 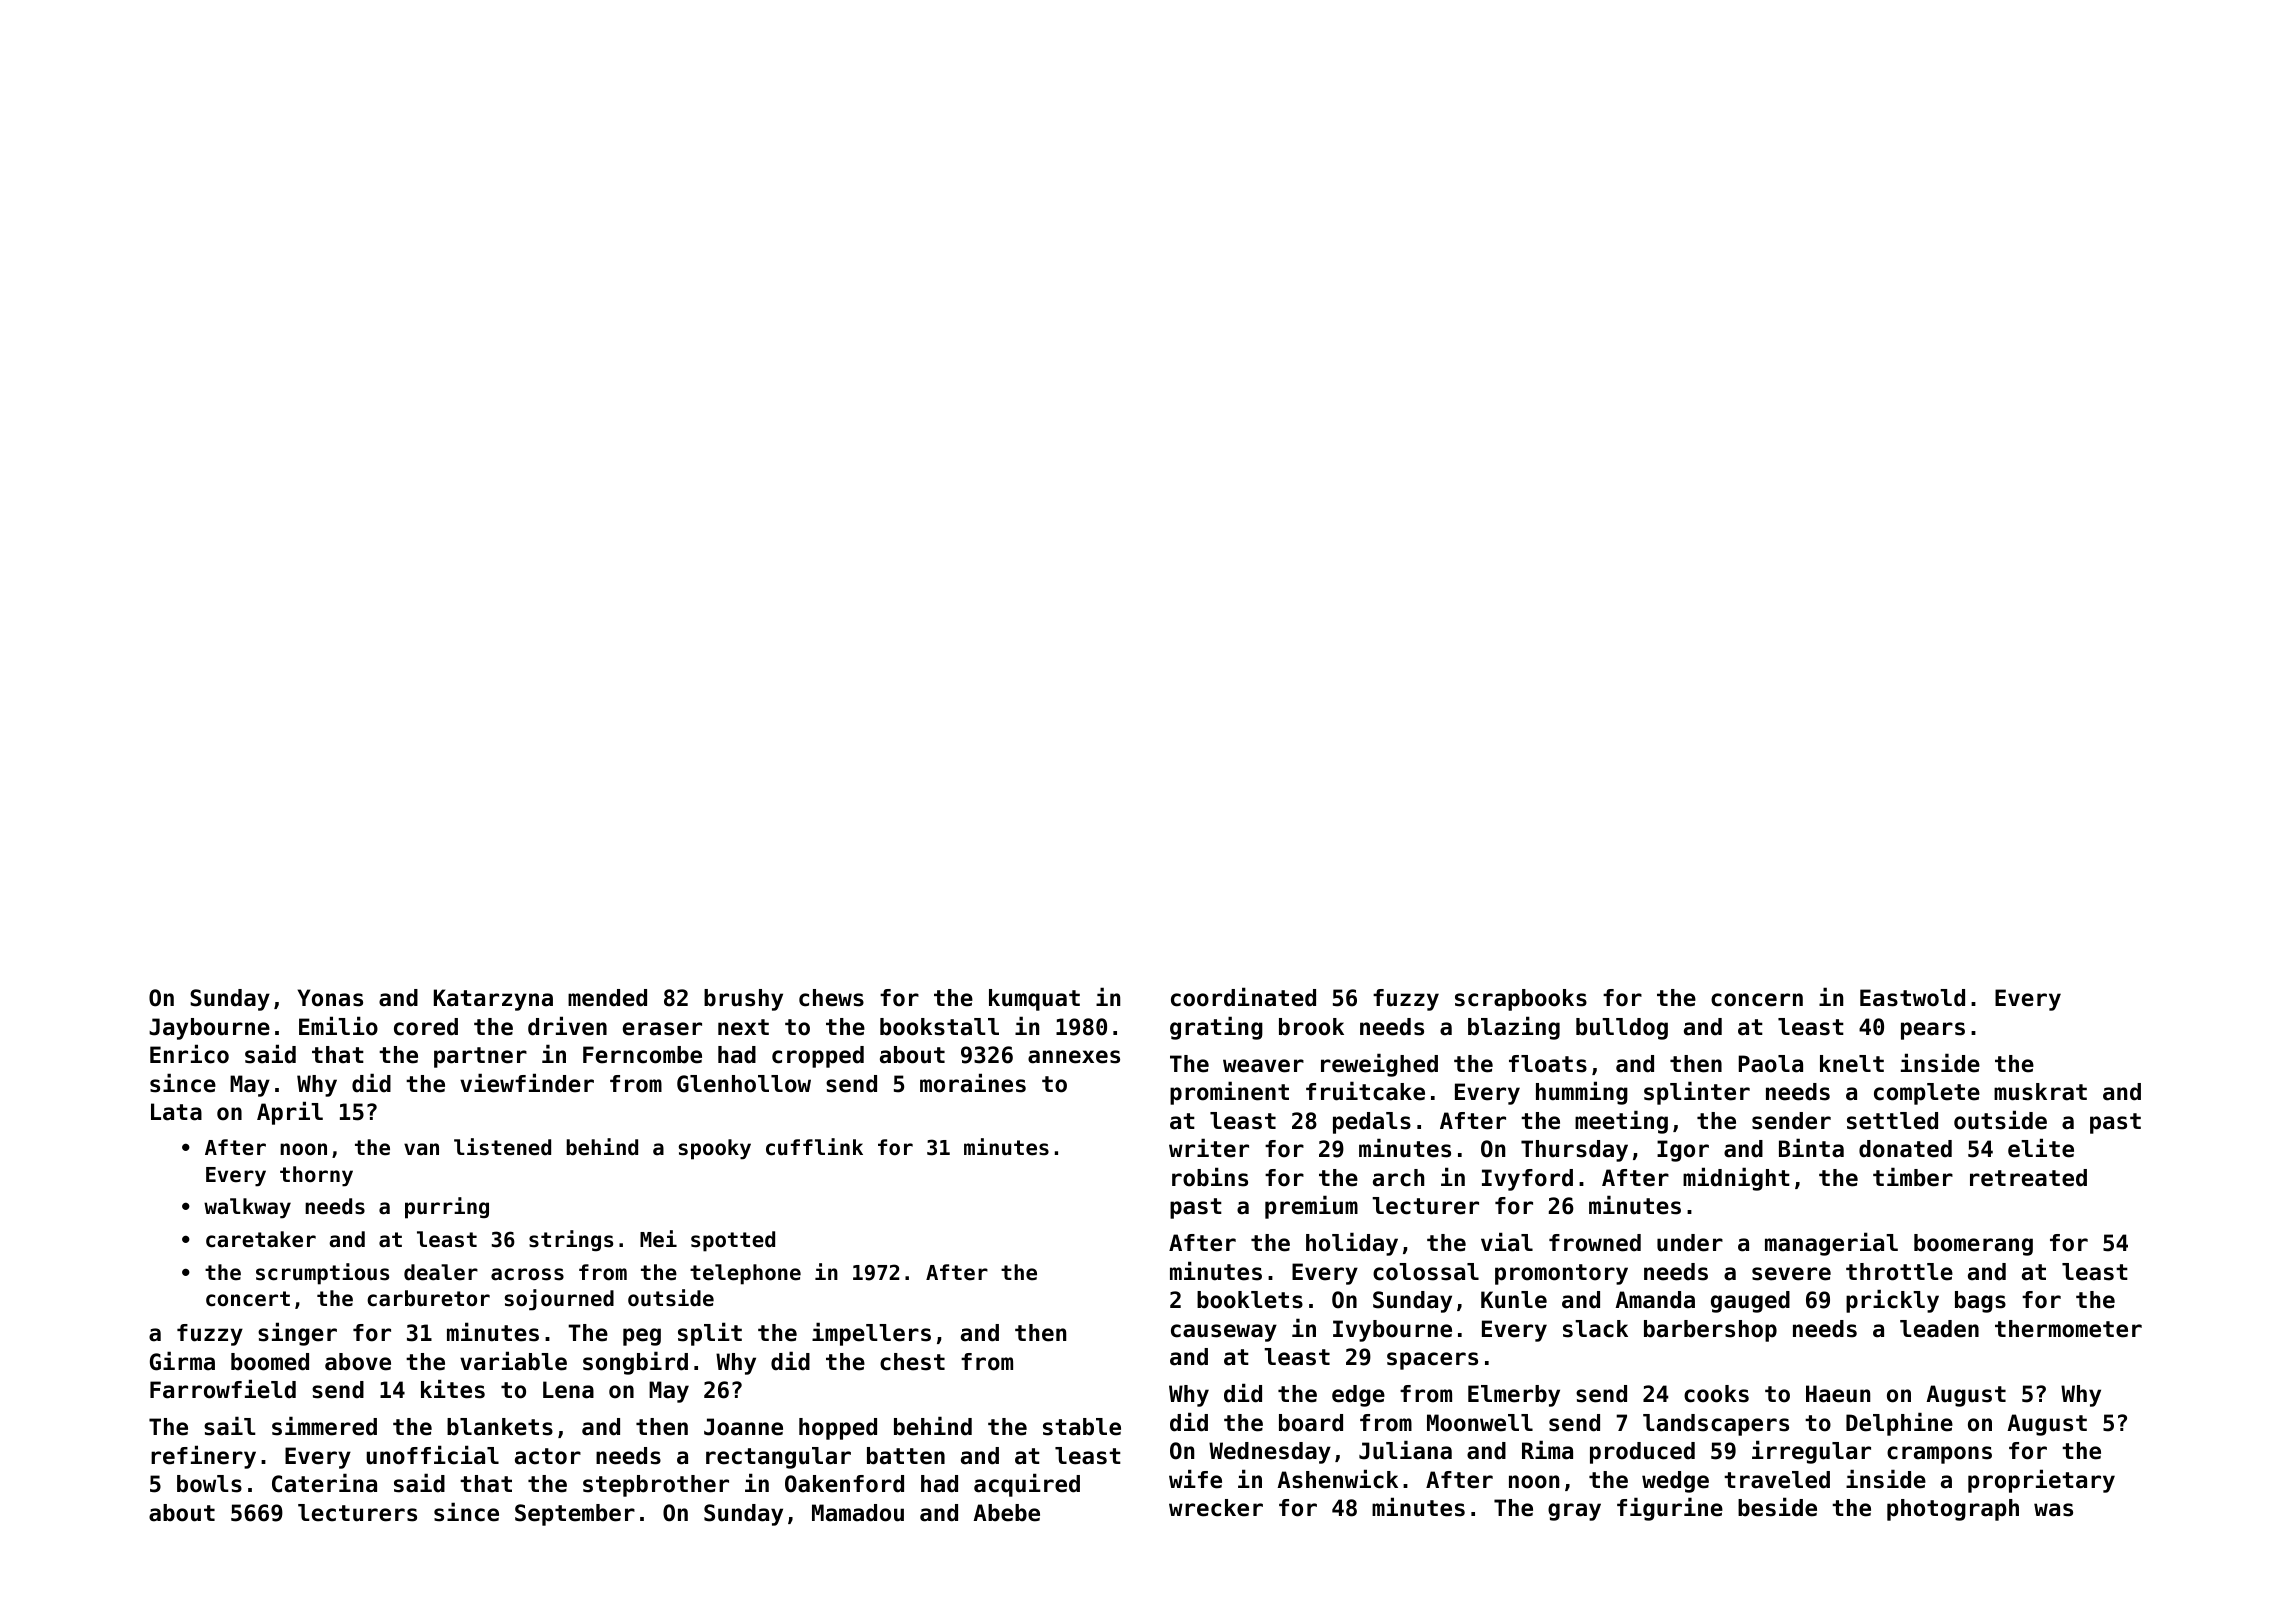 What do you see at coordinates (1243, 997) in the screenshot?
I see `coordinated` at bounding box center [1243, 997].
